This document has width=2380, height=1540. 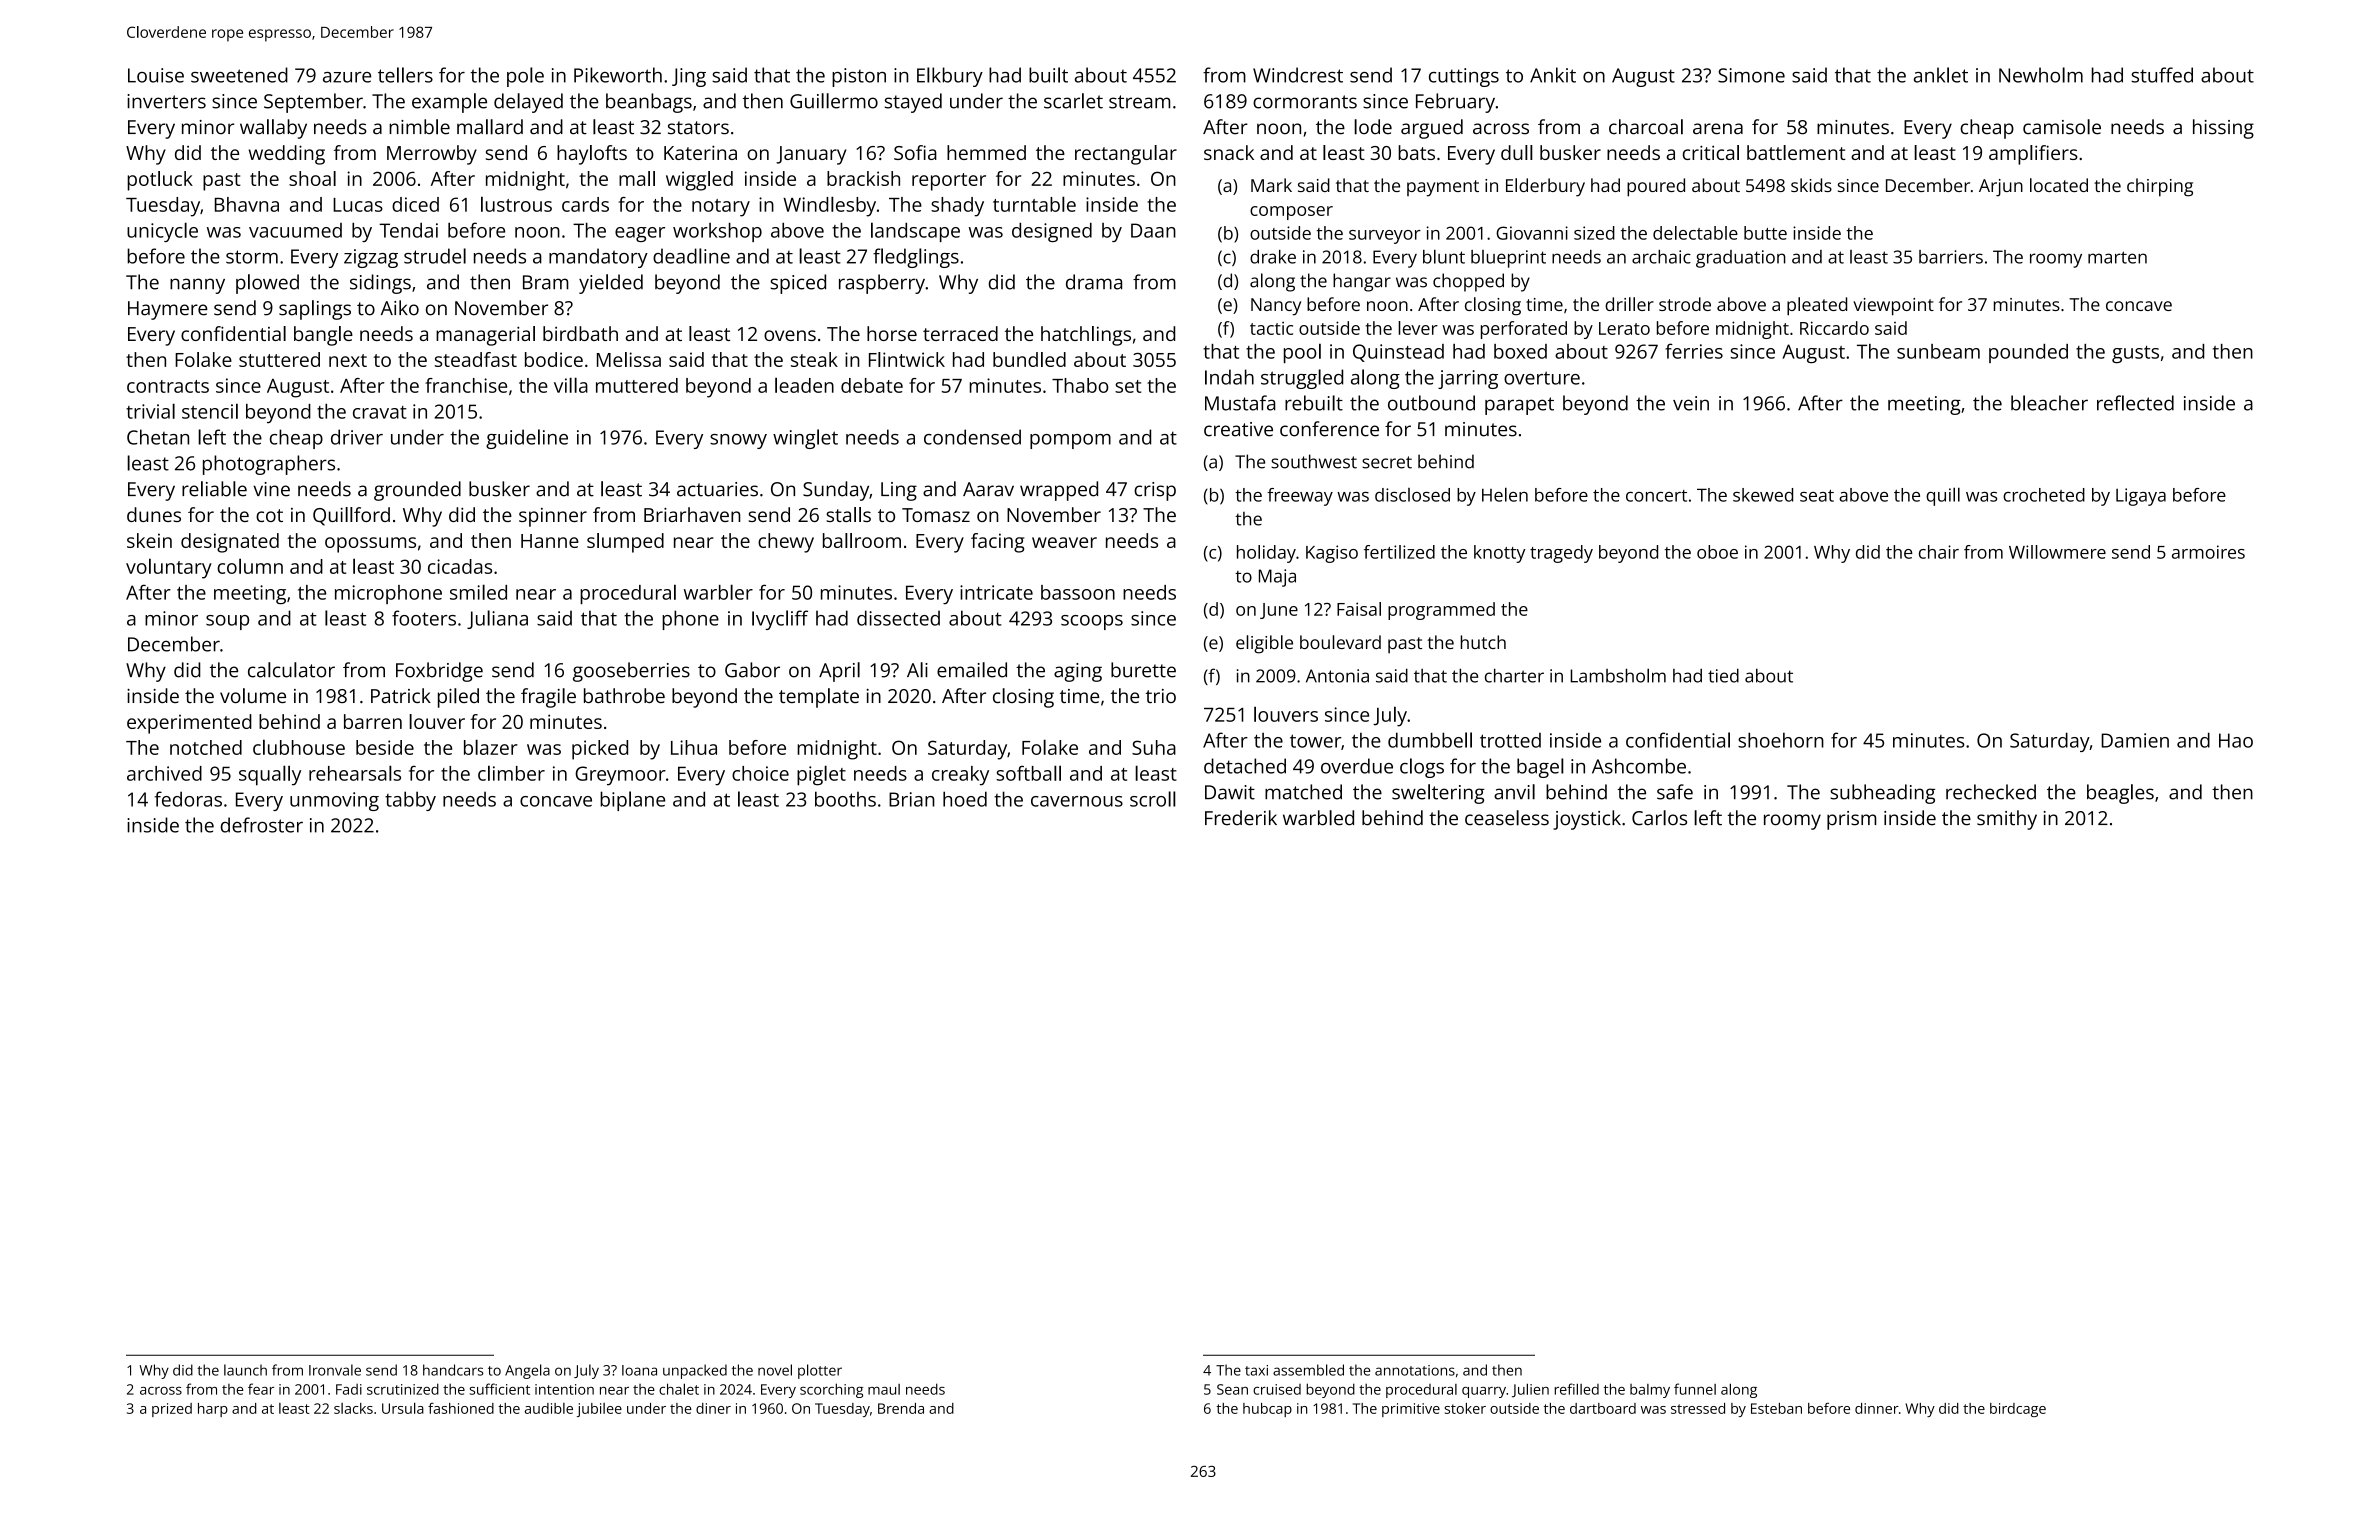 I want to click on tellers, so click(x=405, y=75).
